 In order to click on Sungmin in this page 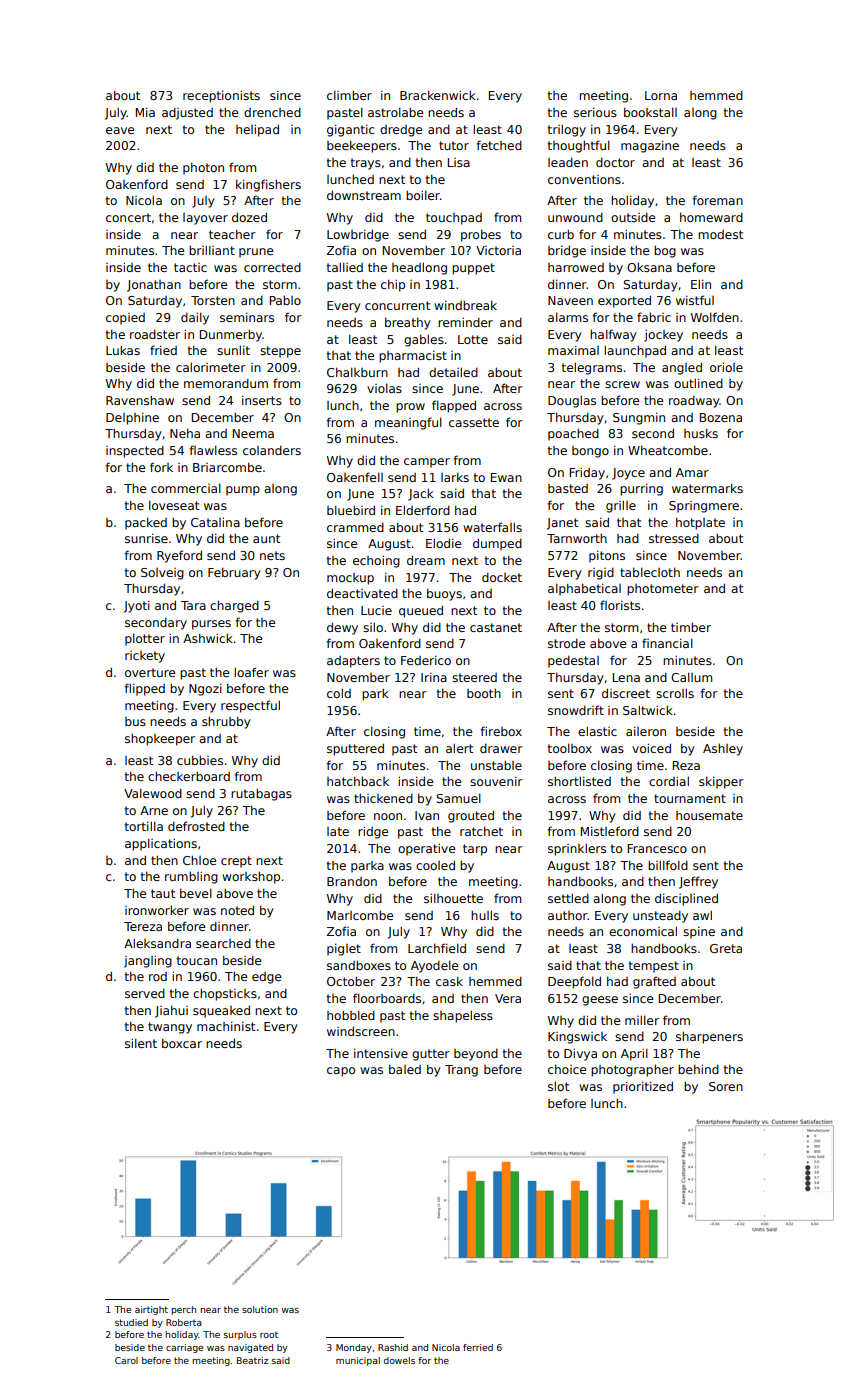, I will do `click(639, 418)`.
